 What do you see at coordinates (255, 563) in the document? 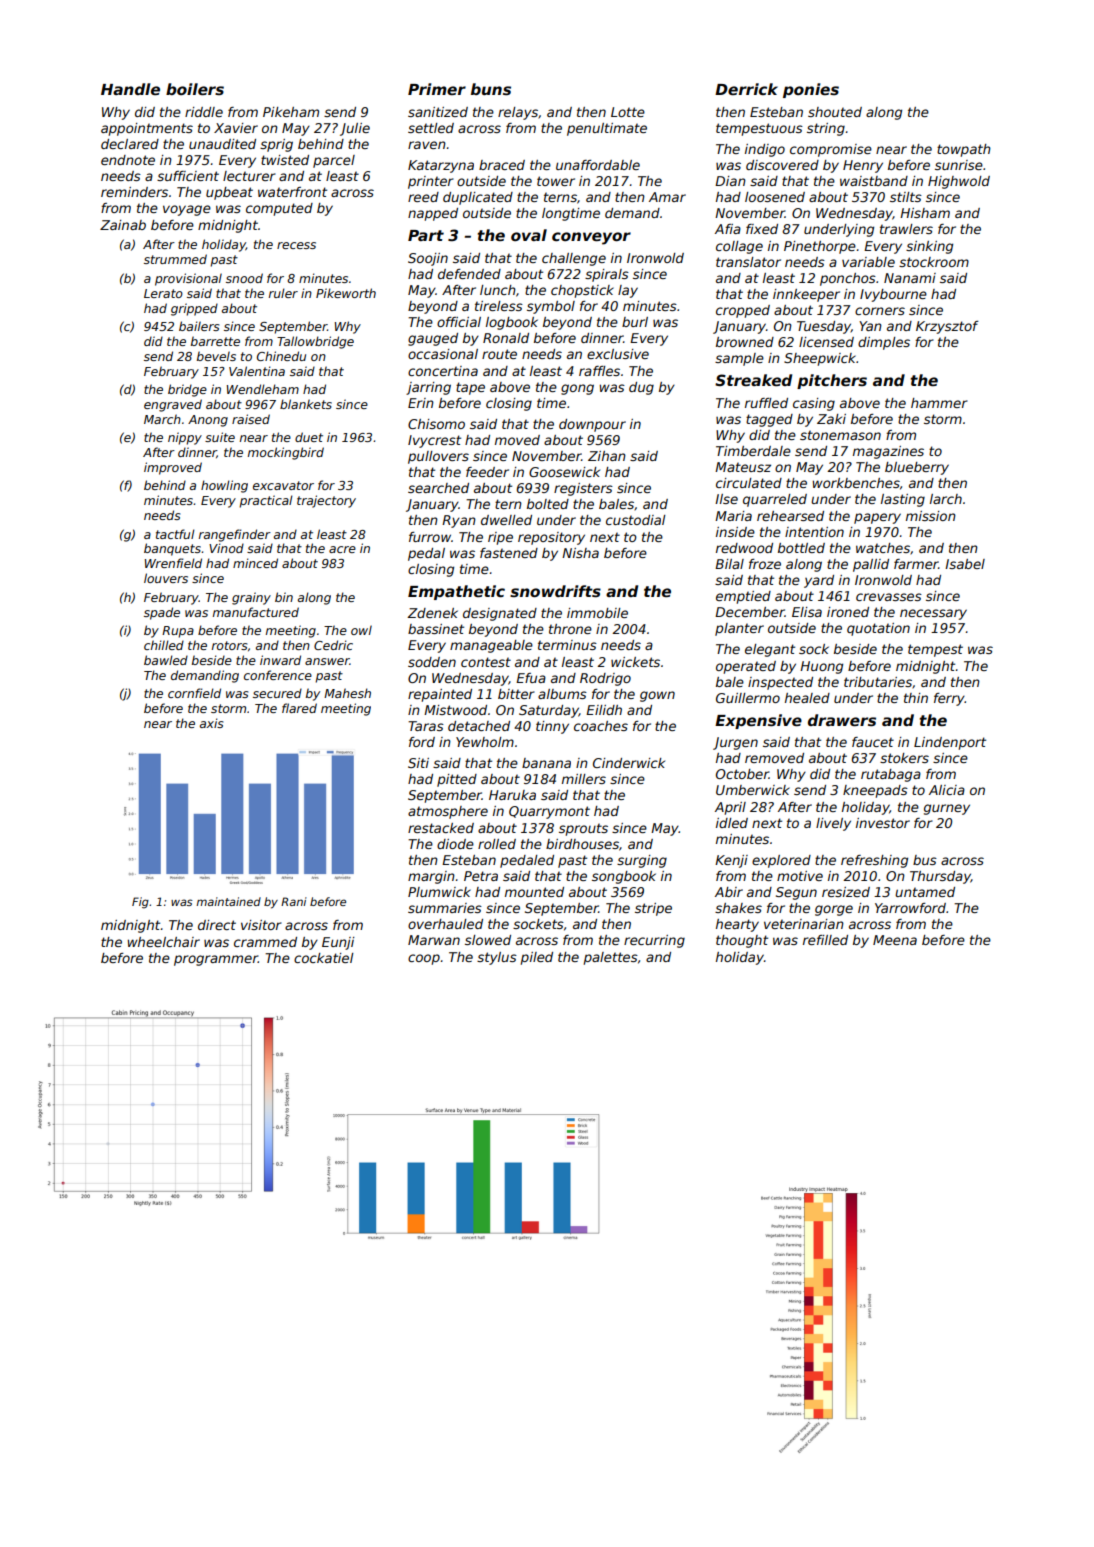
I see `minced` at bounding box center [255, 563].
